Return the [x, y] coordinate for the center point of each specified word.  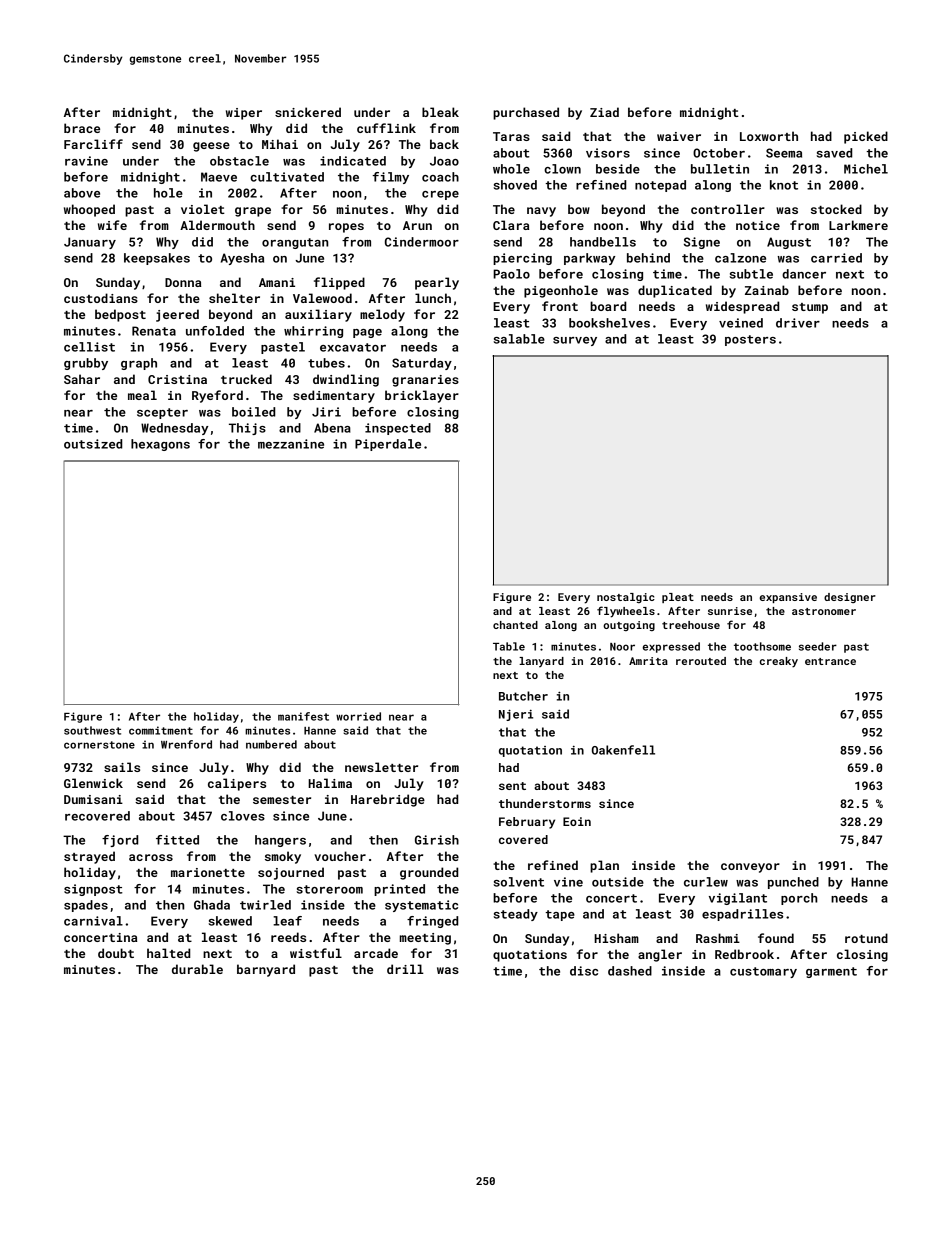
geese [211, 147]
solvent [519, 882]
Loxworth [769, 136]
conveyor [750, 868]
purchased [526, 113]
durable [197, 969]
